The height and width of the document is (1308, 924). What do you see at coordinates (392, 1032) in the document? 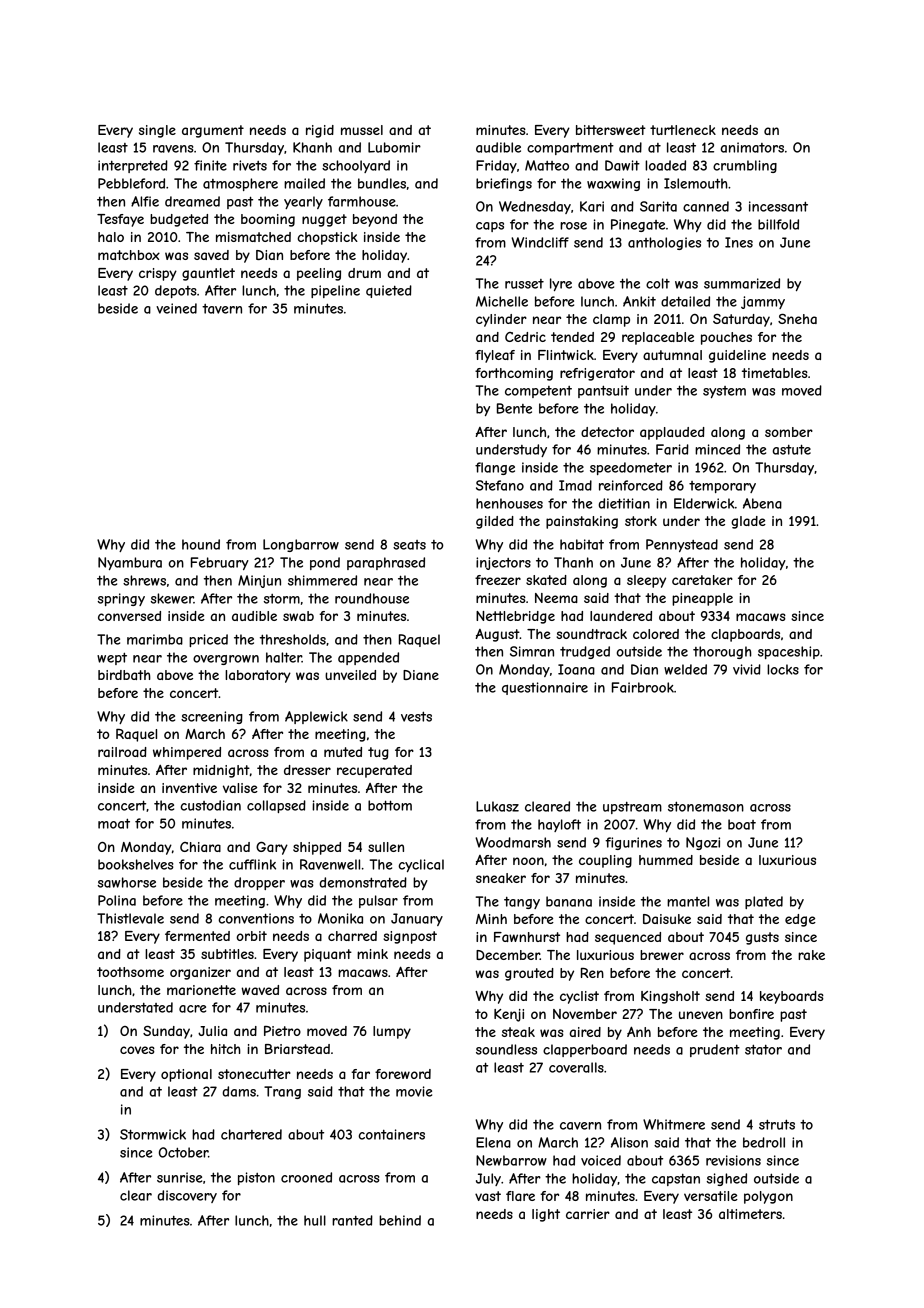
I see `lumpy` at bounding box center [392, 1032].
